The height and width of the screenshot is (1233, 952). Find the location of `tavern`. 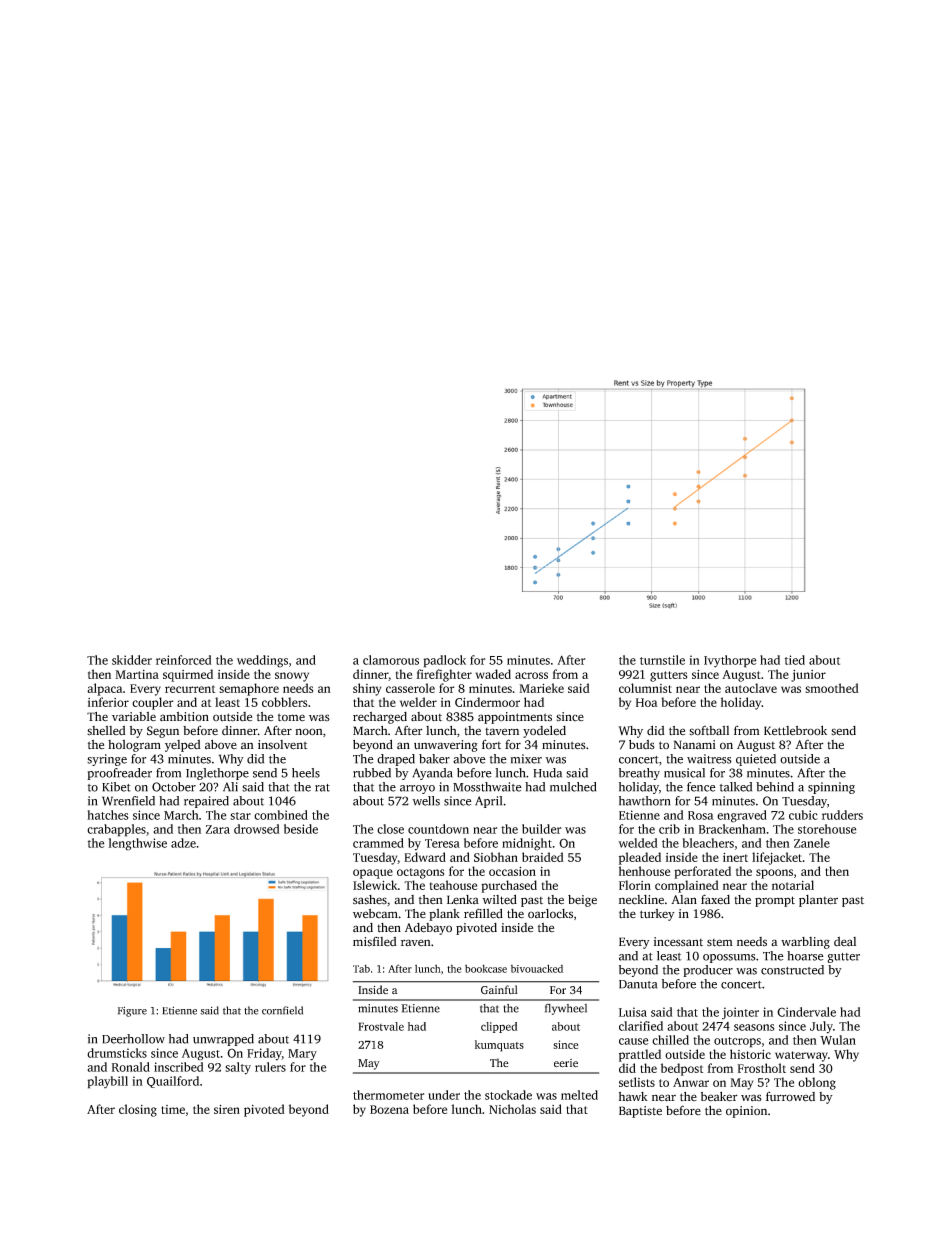

tavern is located at coordinates (502, 732).
